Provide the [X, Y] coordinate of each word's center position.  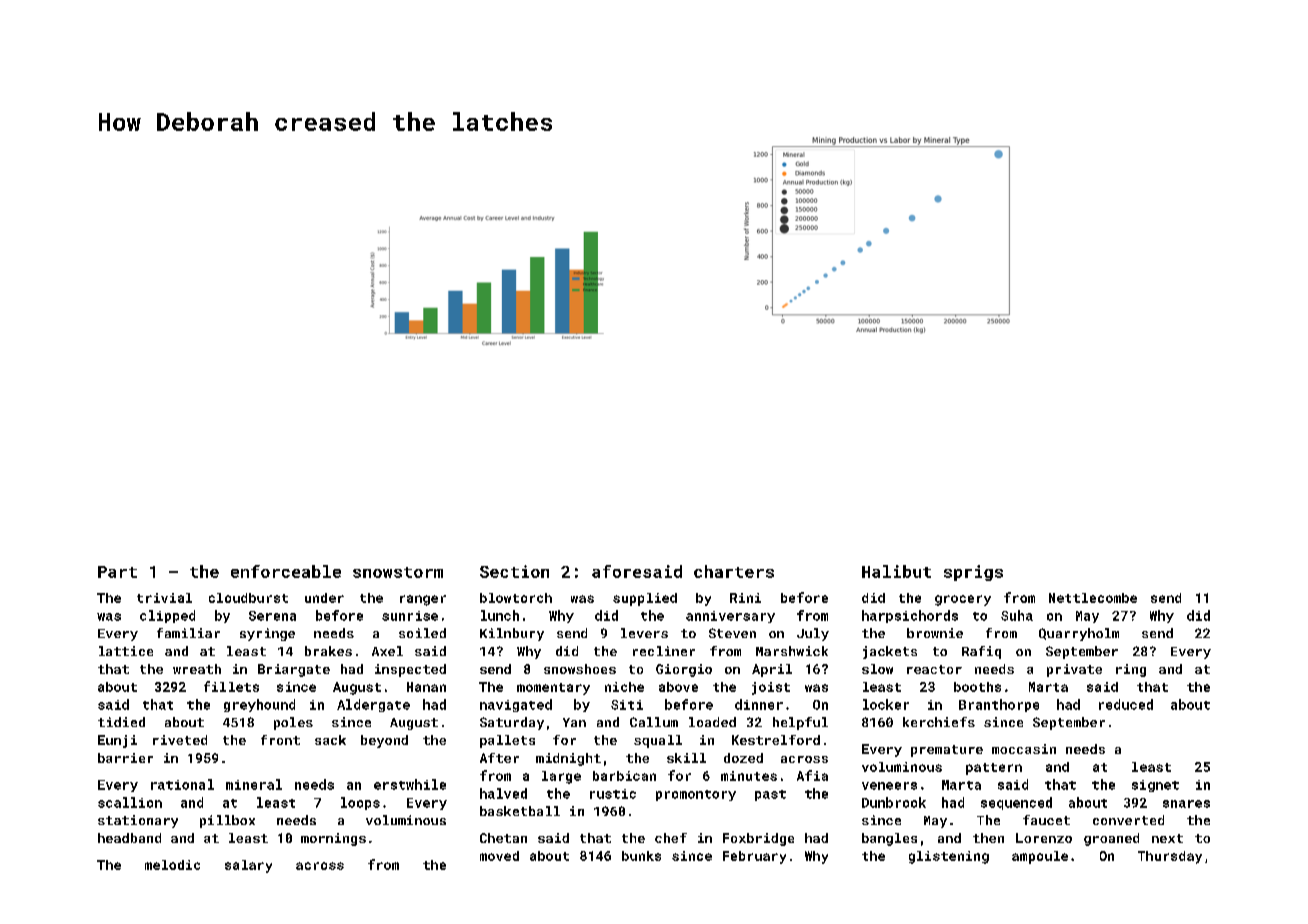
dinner [759, 704]
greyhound [259, 705]
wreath [197, 669]
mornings [333, 839]
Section [514, 571]
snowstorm [398, 572]
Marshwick [792, 651]
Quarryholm [1079, 634]
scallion [130, 802]
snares [1186, 804]
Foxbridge [758, 839]
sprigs [973, 573]
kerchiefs [939, 722]
